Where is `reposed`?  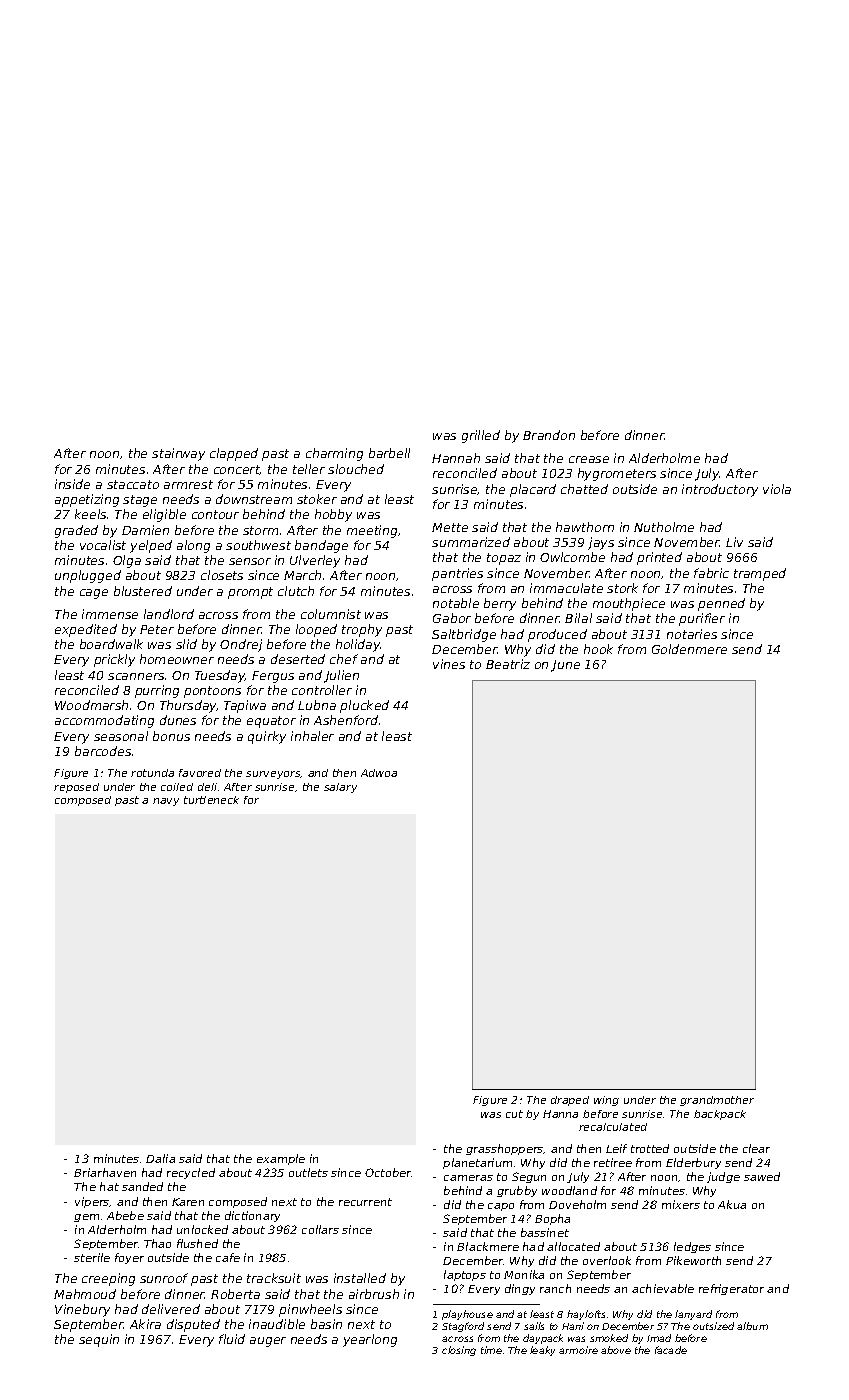
reposed is located at coordinates (76, 788).
